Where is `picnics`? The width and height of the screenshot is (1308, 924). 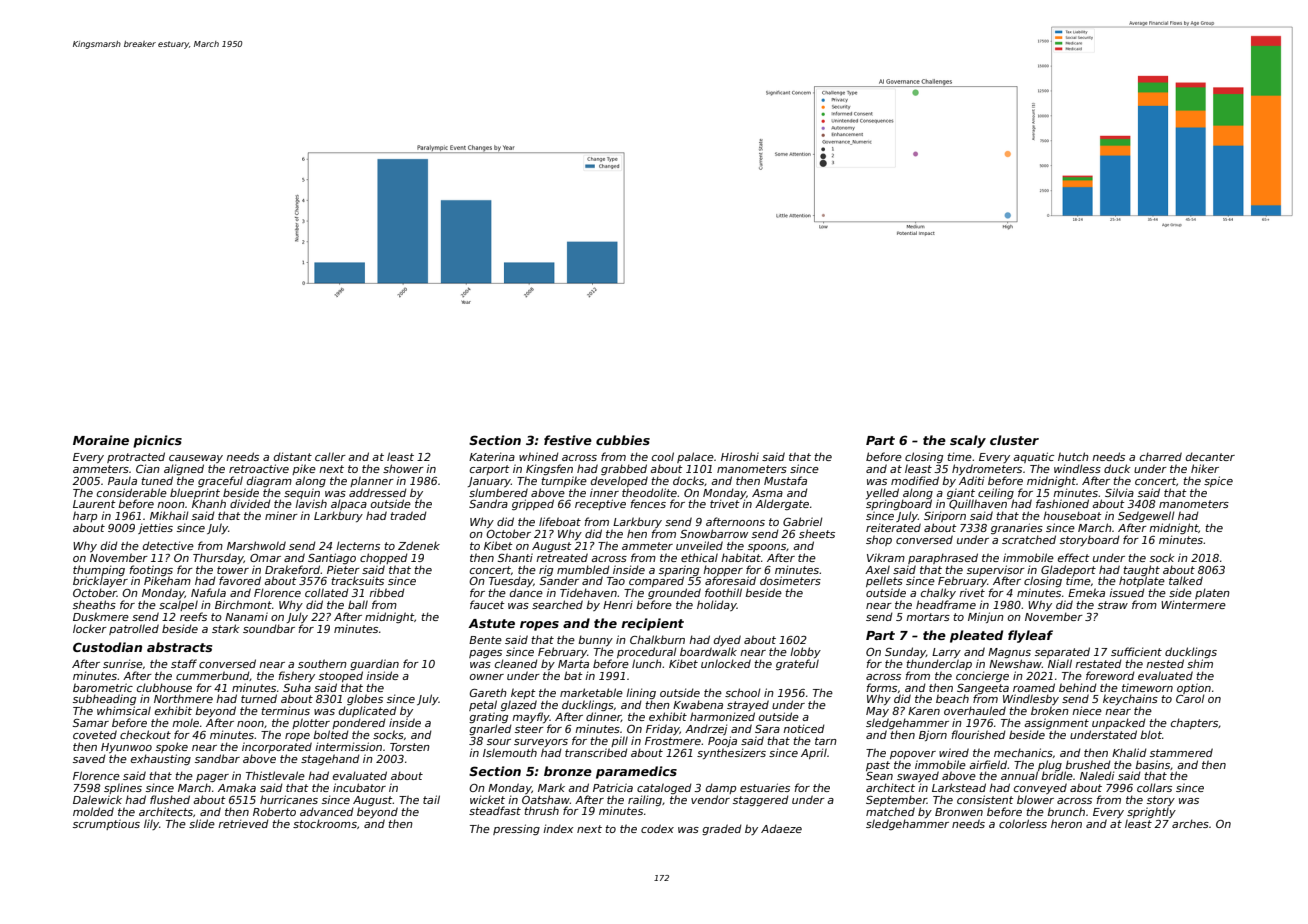 picnics is located at coordinates (157, 441).
